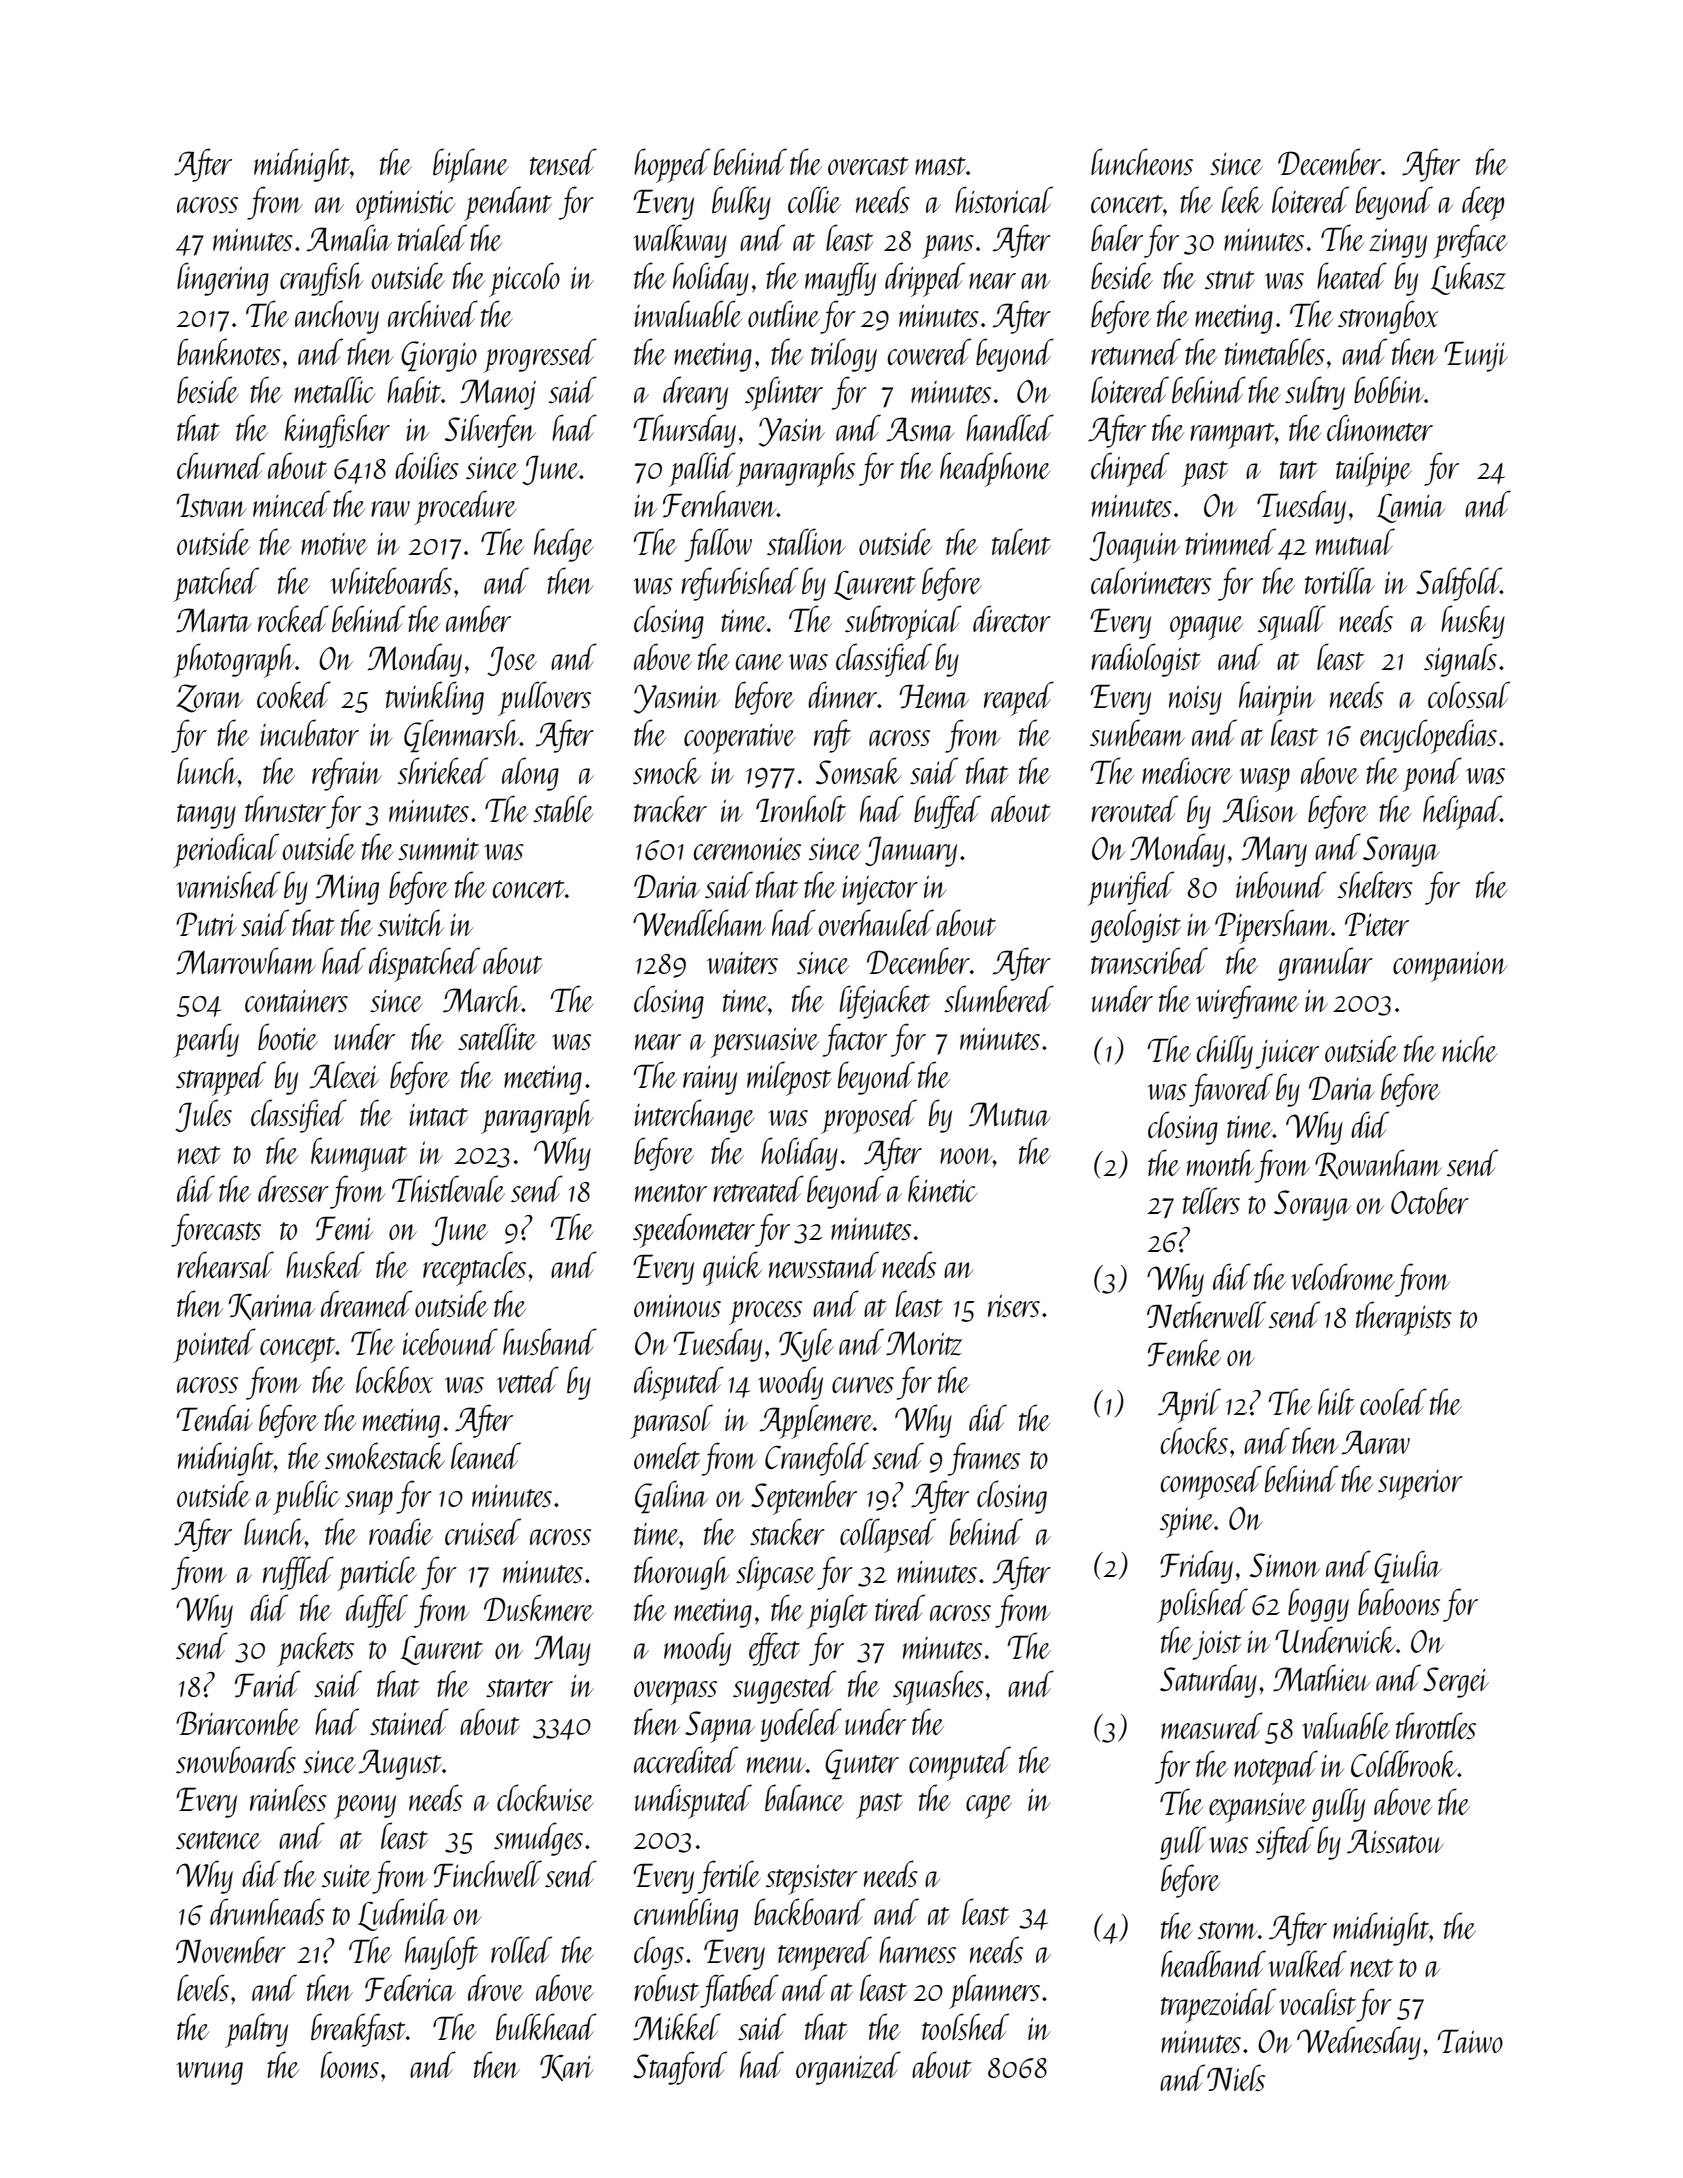  Describe the element at coordinates (924, 1343) in the document. I see `Moritz` at that location.
